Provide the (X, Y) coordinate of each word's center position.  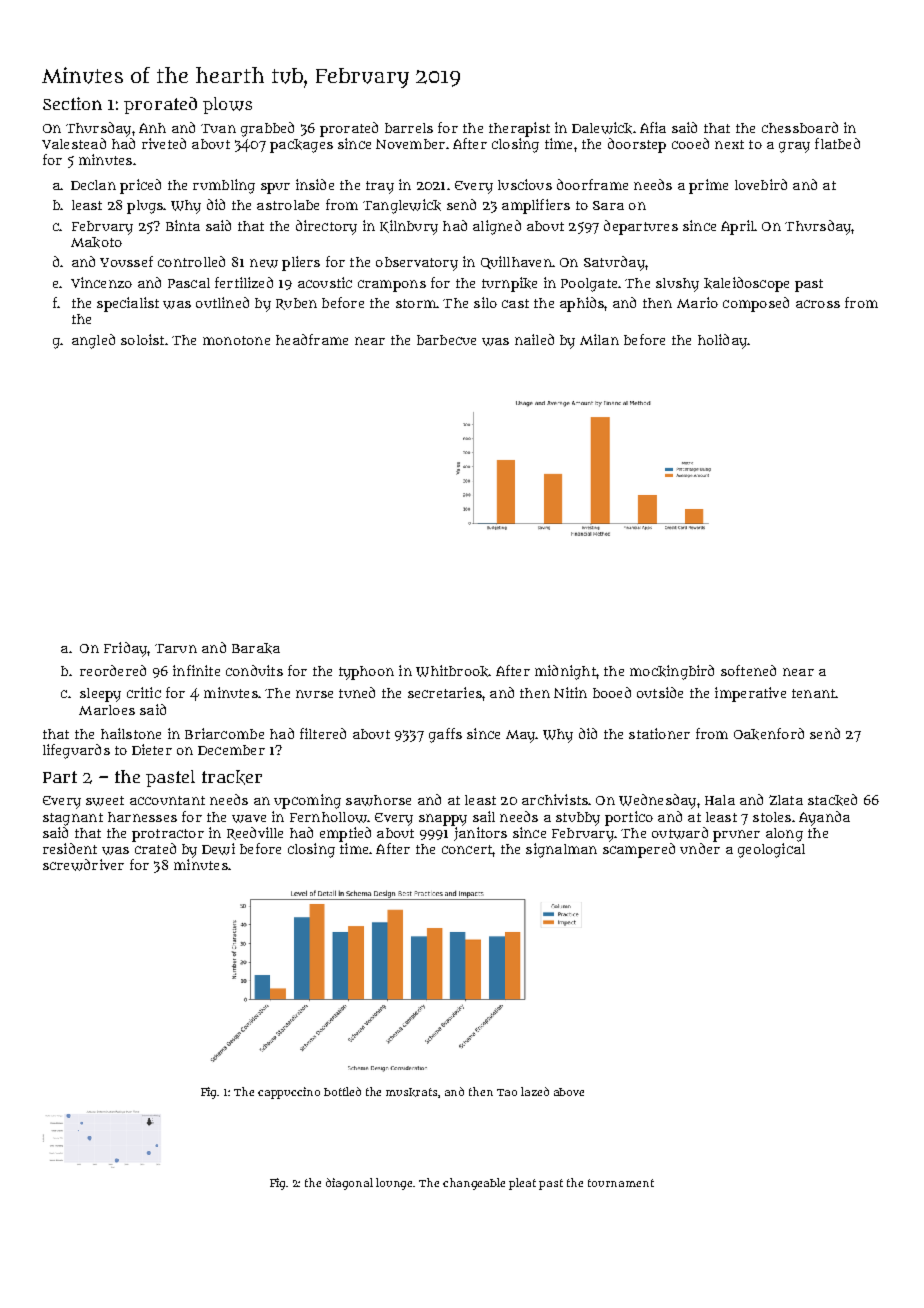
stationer (659, 733)
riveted (164, 143)
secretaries (445, 692)
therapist (519, 129)
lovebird (761, 184)
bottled (342, 1091)
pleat (522, 1184)
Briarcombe (224, 733)
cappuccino (289, 1093)
